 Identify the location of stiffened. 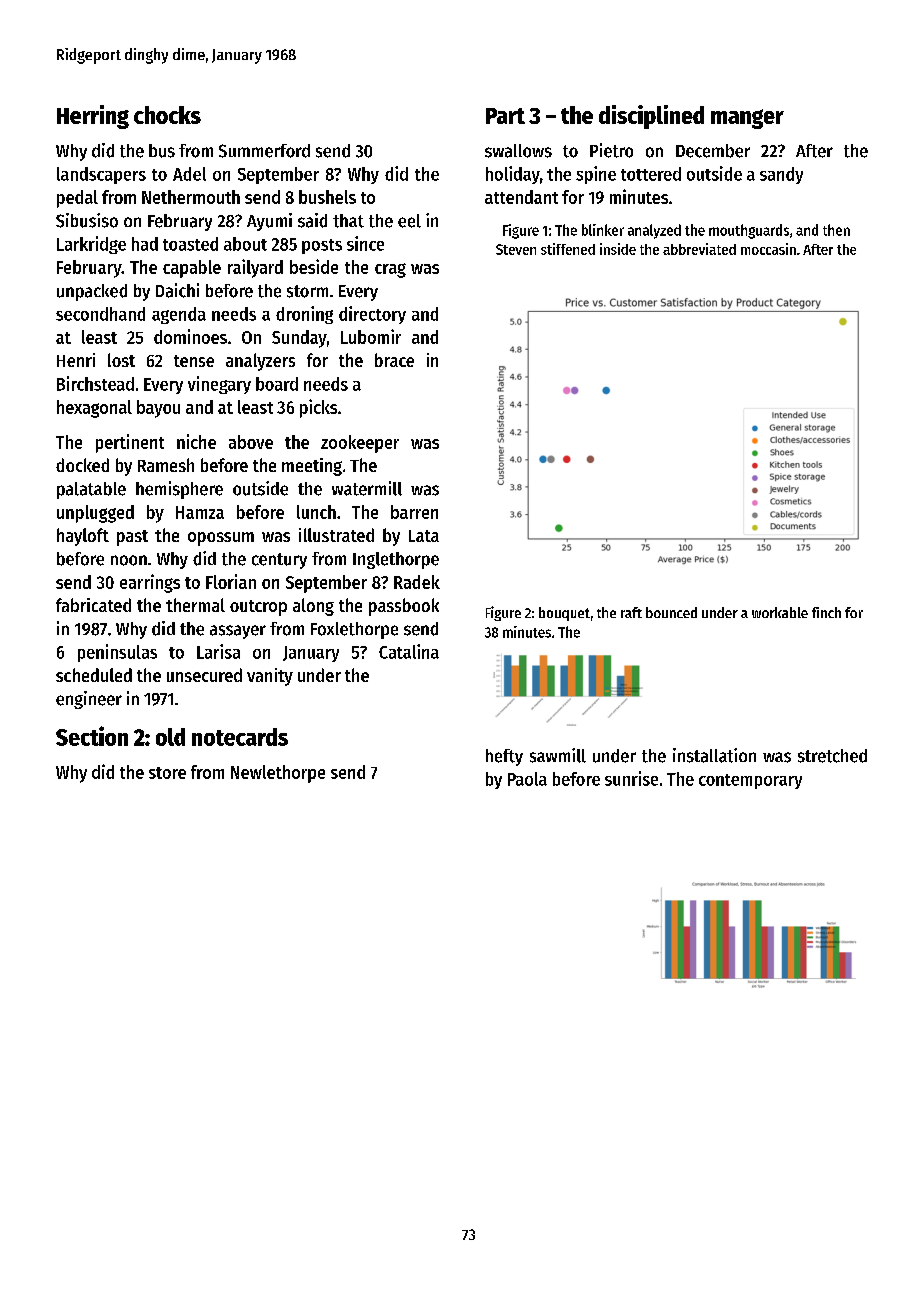
(568, 249).
